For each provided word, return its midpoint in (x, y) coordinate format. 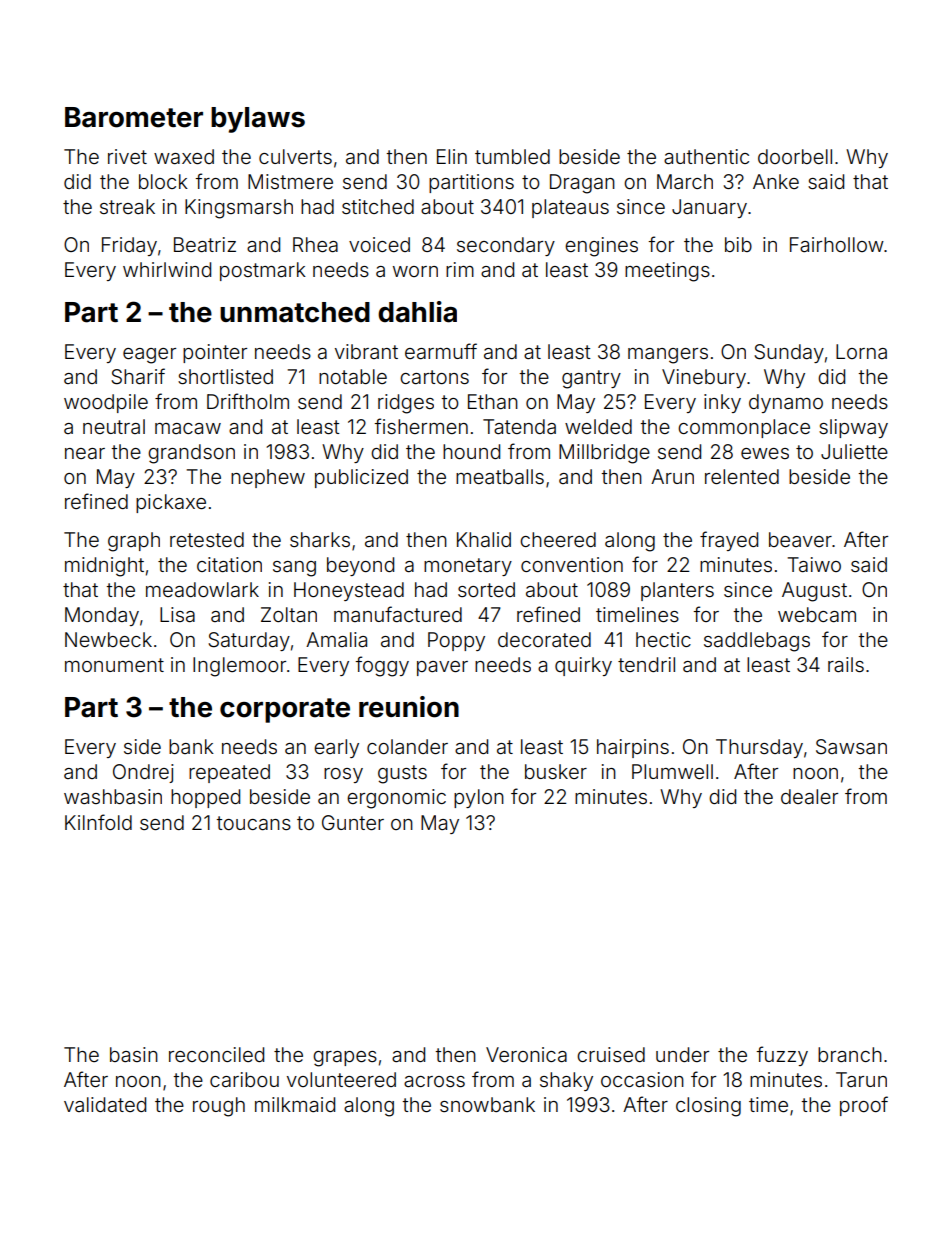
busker (556, 771)
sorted (486, 589)
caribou (244, 1079)
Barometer (134, 117)
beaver (800, 539)
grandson (191, 454)
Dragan (582, 184)
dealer (809, 796)
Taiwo (814, 564)
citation (229, 564)
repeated (229, 773)
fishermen (421, 426)
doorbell (795, 156)
